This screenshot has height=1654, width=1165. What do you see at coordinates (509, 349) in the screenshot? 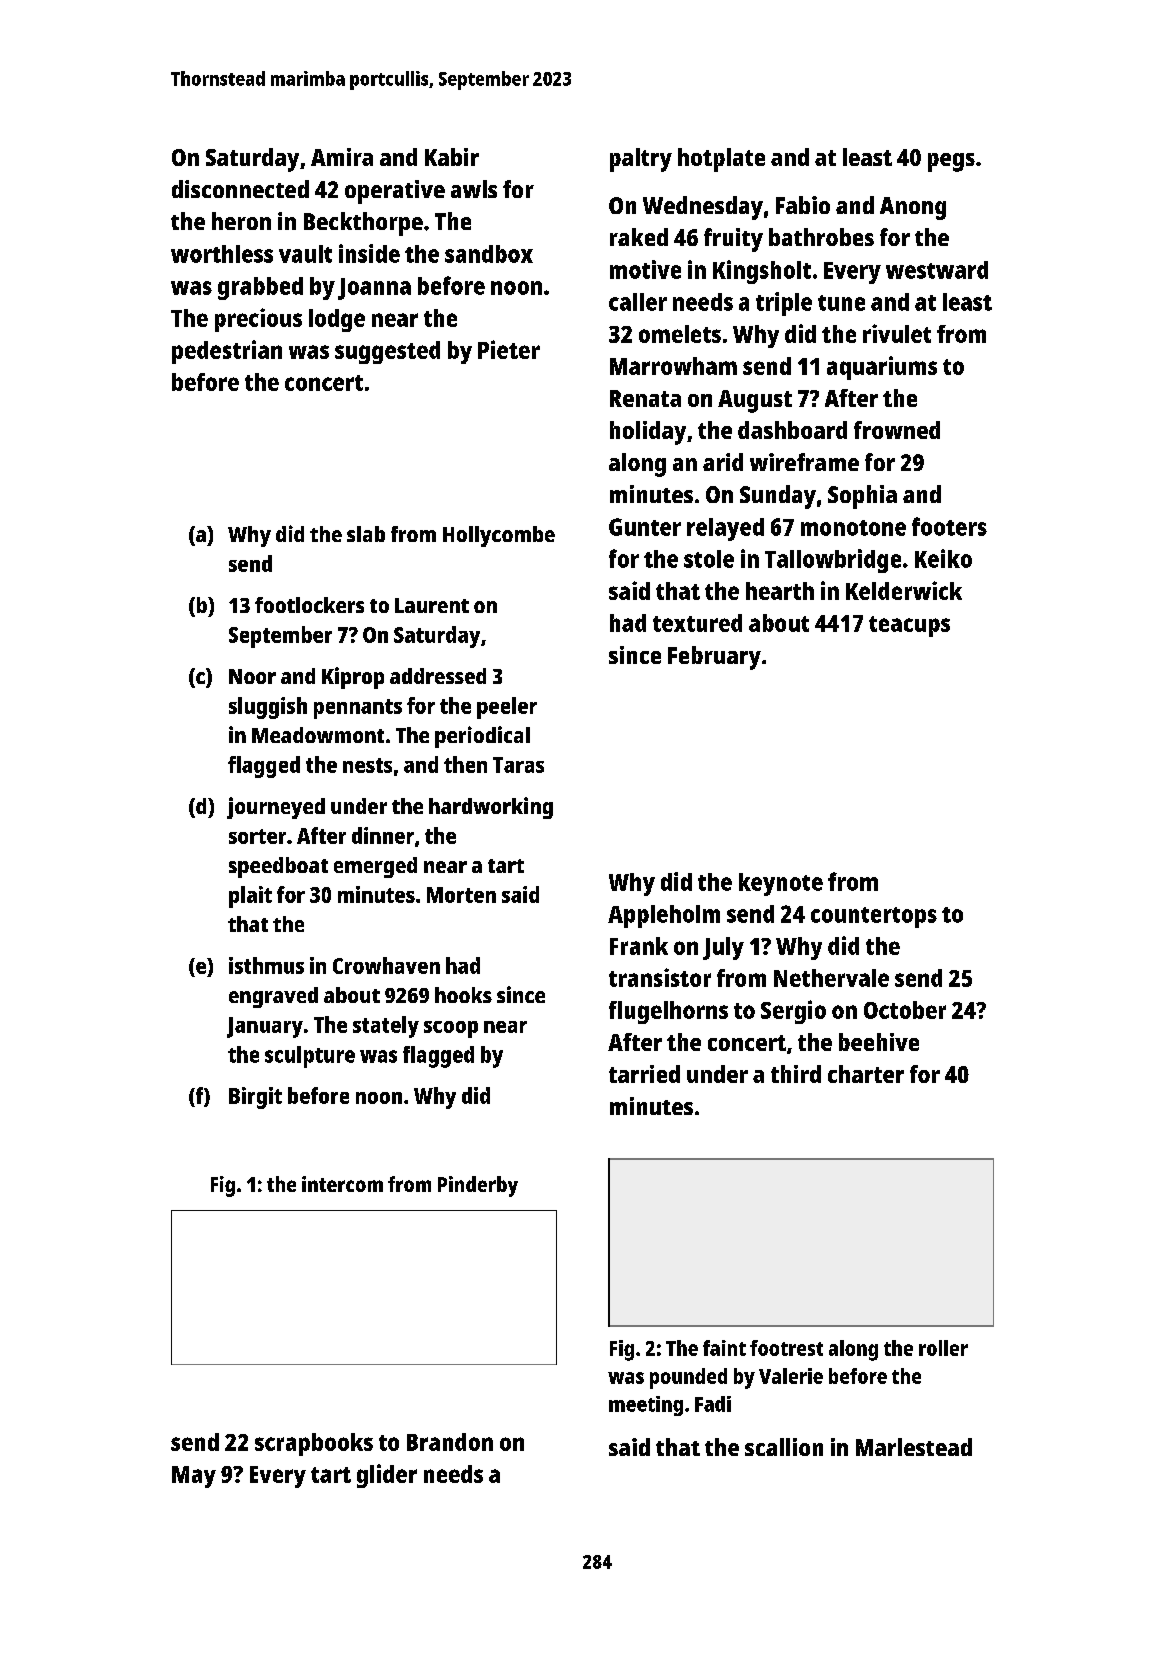
I see `Pieter` at bounding box center [509, 349].
